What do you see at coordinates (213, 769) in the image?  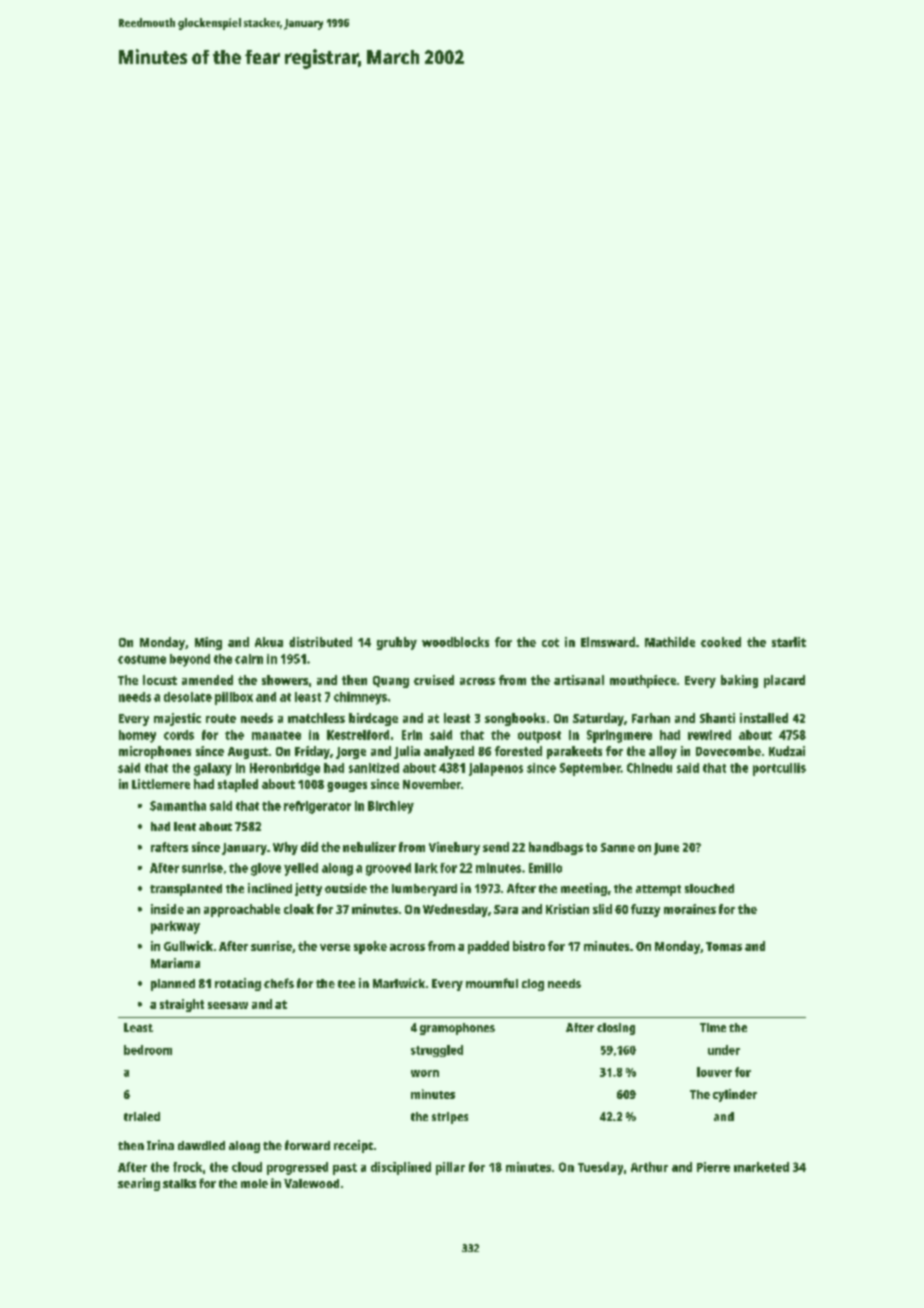 I see `galaxy` at bounding box center [213, 769].
